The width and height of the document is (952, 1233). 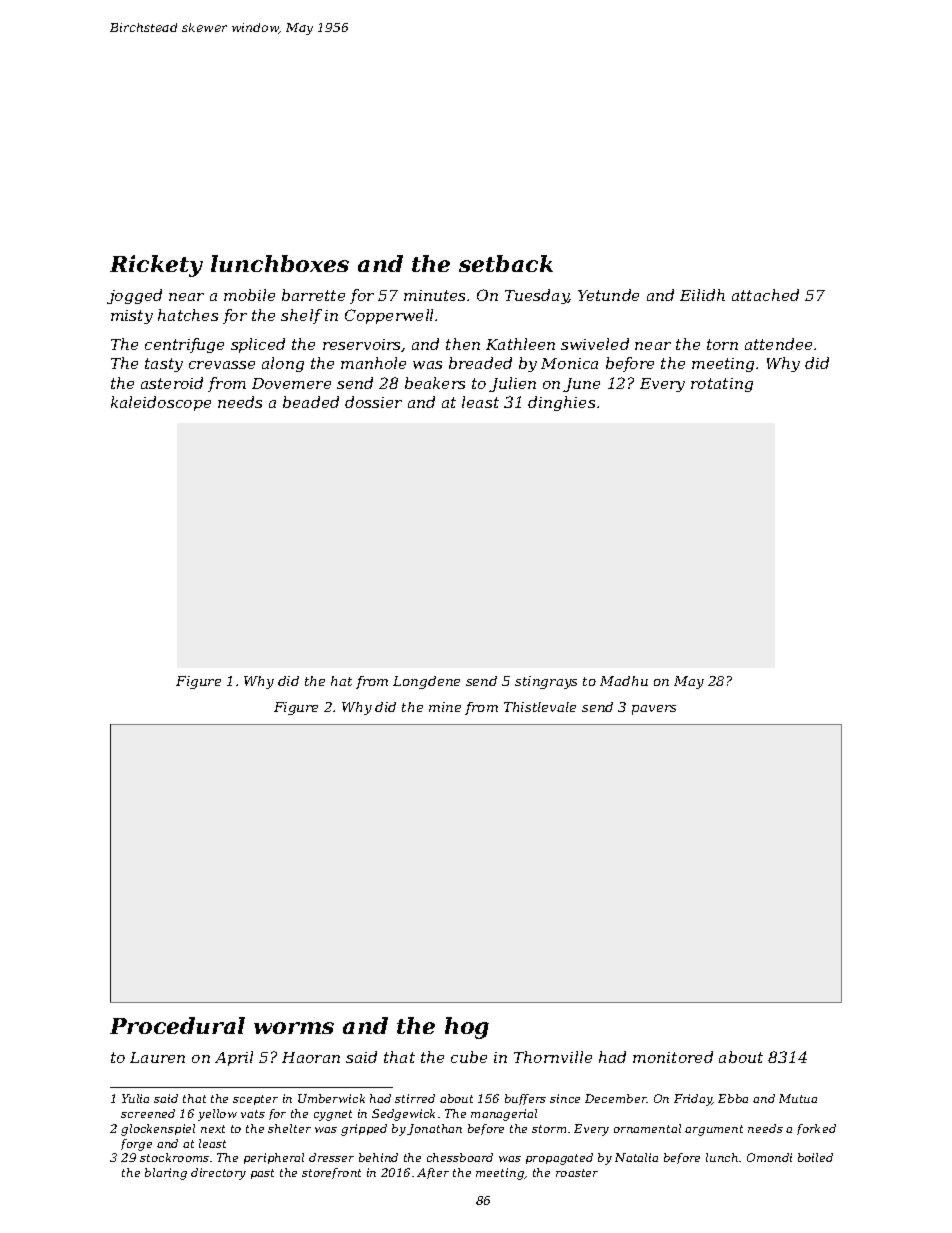 I want to click on hog, so click(x=467, y=1028).
